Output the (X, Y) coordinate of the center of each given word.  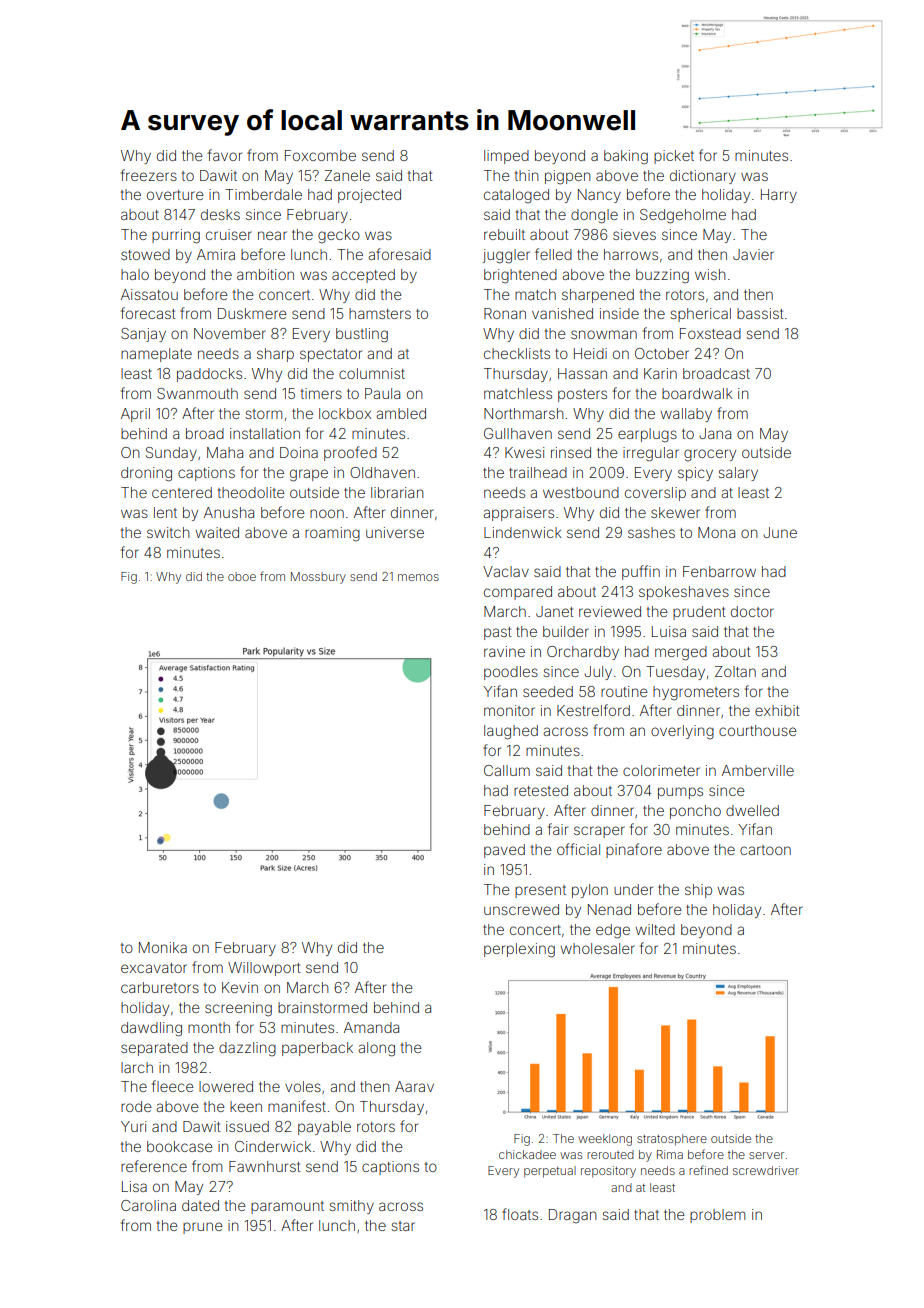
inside (619, 313)
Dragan (573, 1216)
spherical (700, 315)
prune (203, 1228)
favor (225, 155)
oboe (242, 576)
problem (717, 1216)
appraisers (518, 514)
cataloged (516, 196)
